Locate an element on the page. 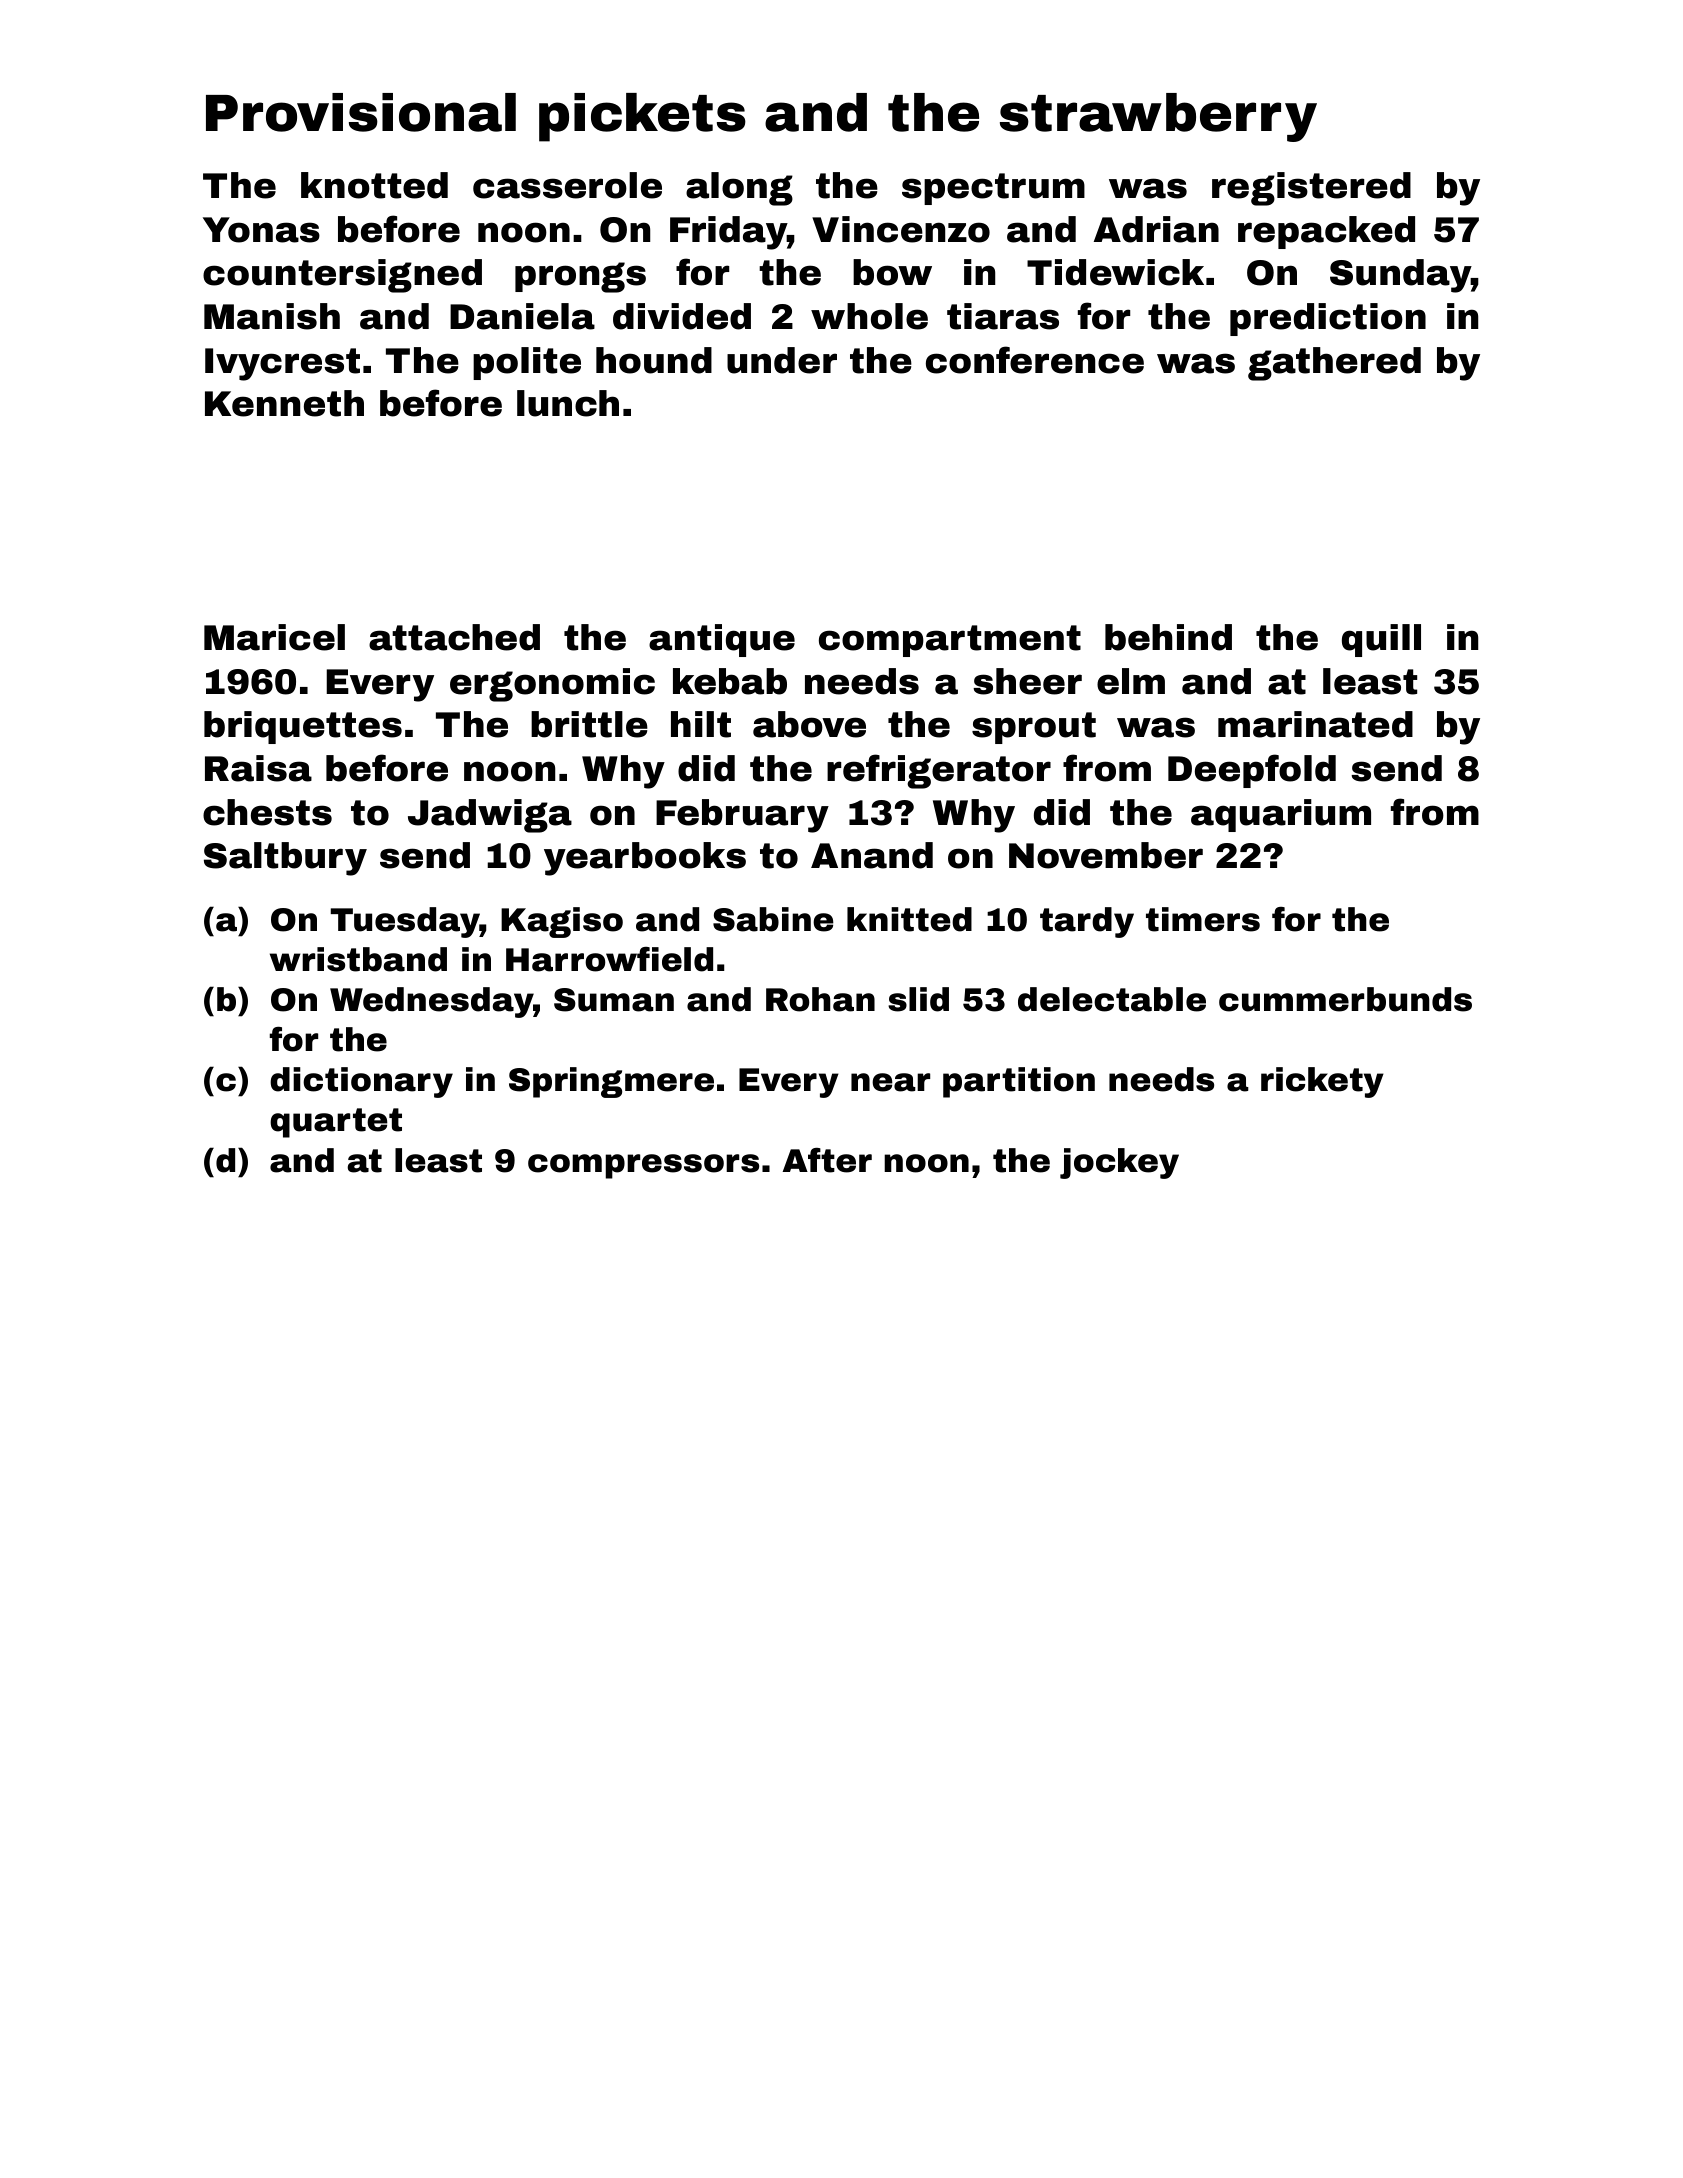  compartment is located at coordinates (950, 641).
